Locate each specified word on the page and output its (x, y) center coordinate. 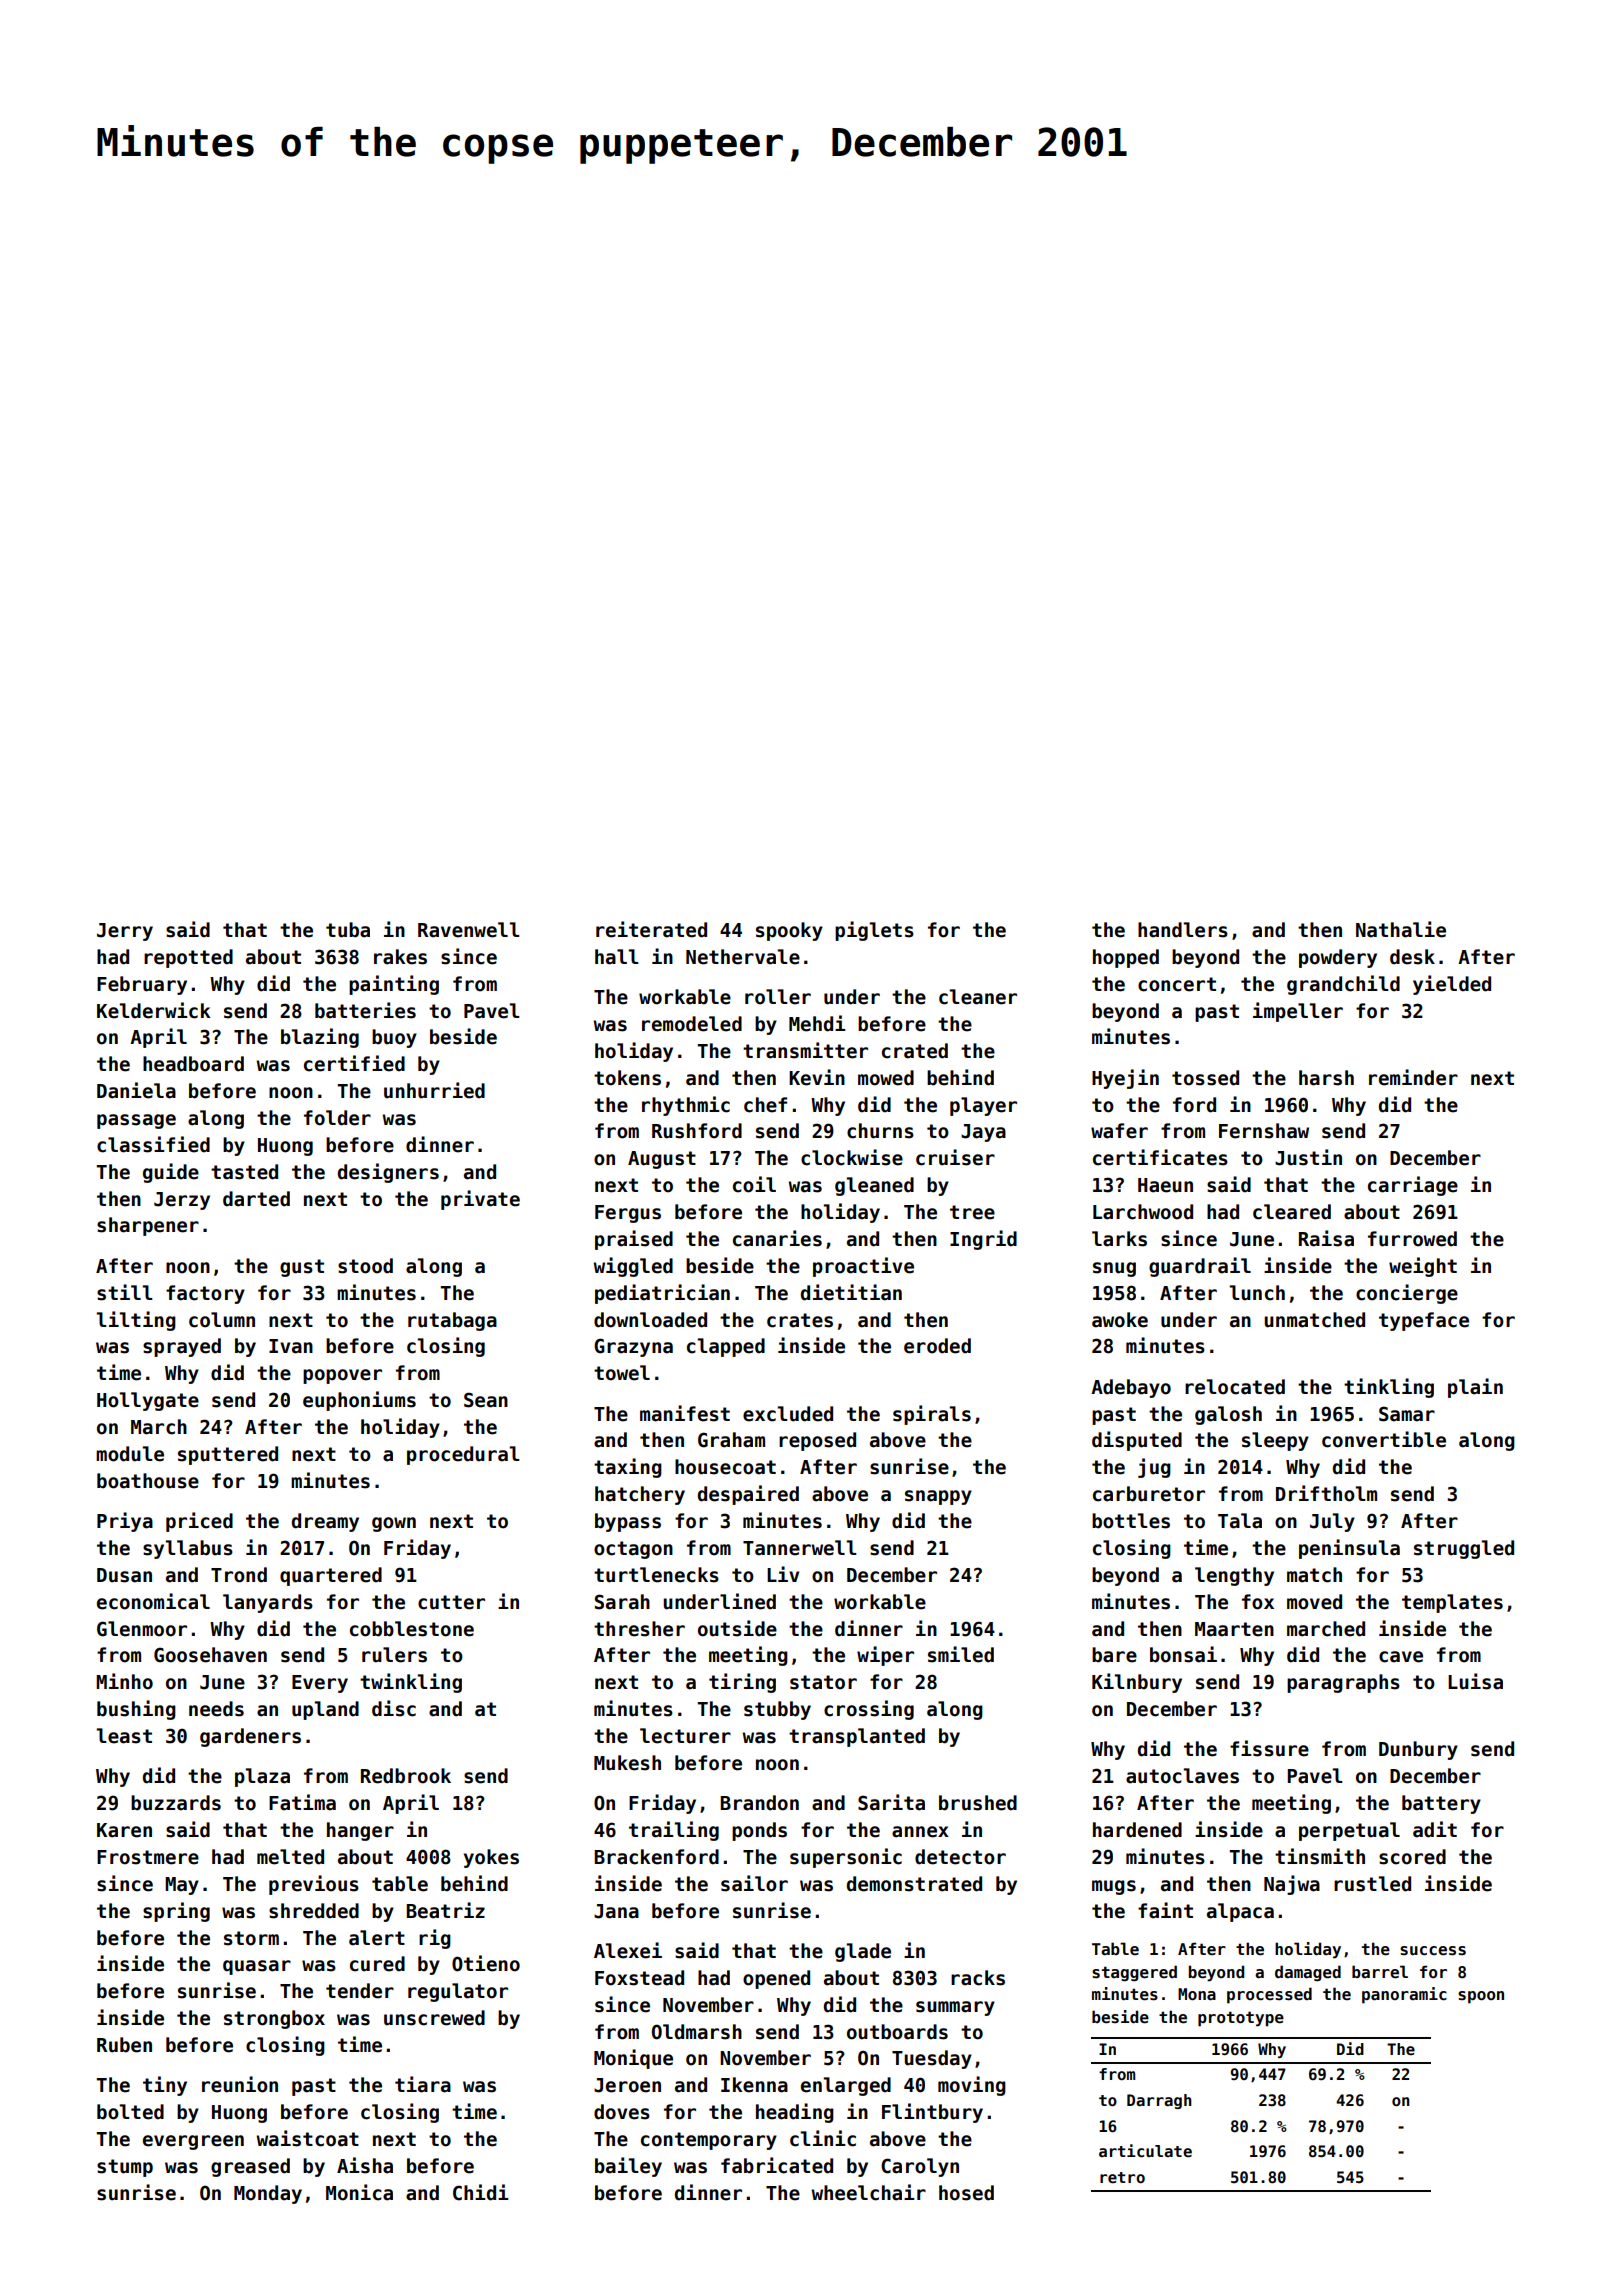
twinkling (411, 1683)
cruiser (955, 1157)
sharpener (148, 1226)
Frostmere (148, 1857)
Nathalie (1401, 929)
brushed (978, 1803)
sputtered (228, 1455)
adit (1435, 1829)
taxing (628, 1468)
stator (823, 1682)
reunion (240, 2084)
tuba (348, 930)
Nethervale (743, 957)
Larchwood (1143, 1212)
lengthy (1234, 1576)
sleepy (1275, 1441)
